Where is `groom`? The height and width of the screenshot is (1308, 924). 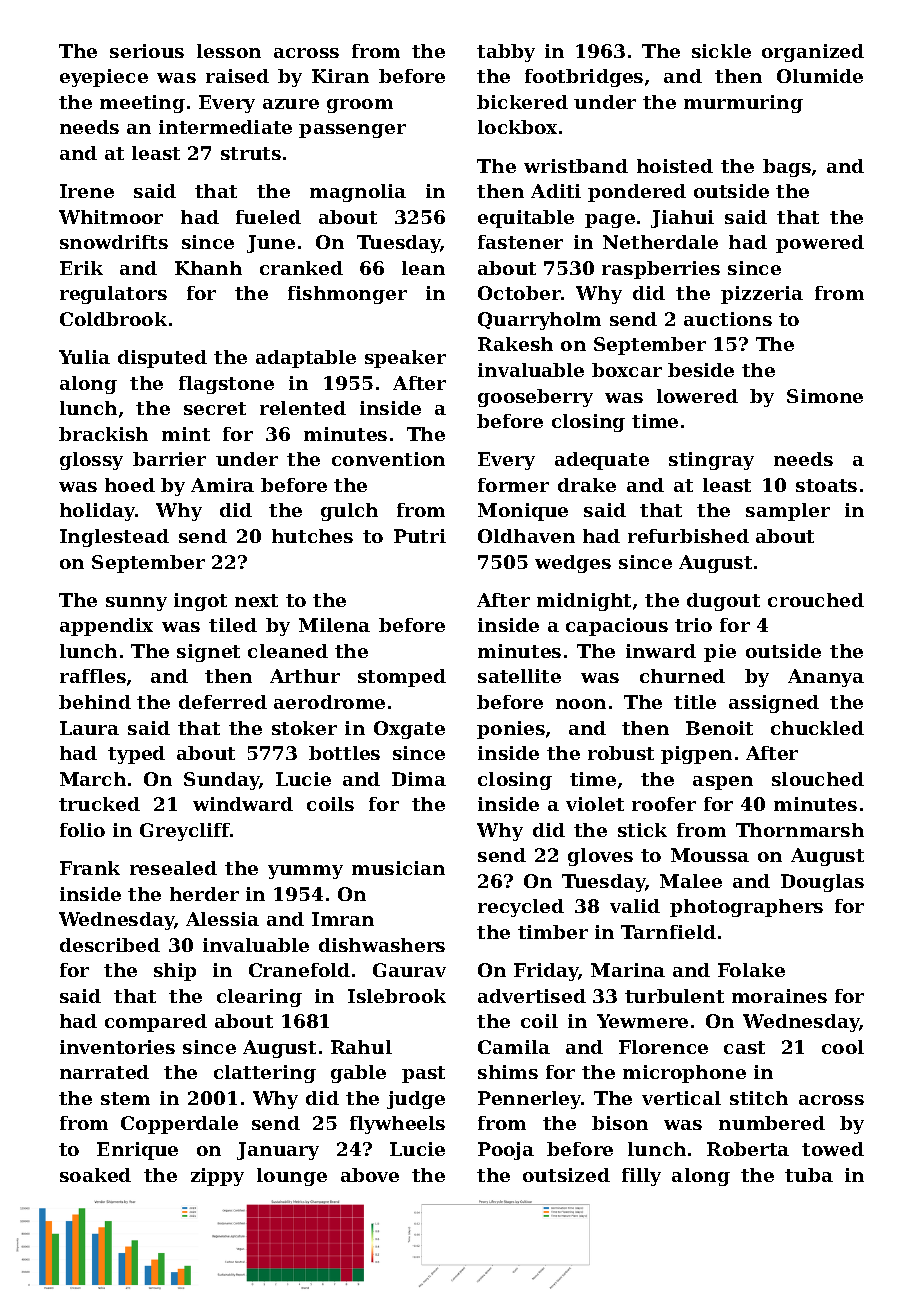
groom is located at coordinates (360, 106).
